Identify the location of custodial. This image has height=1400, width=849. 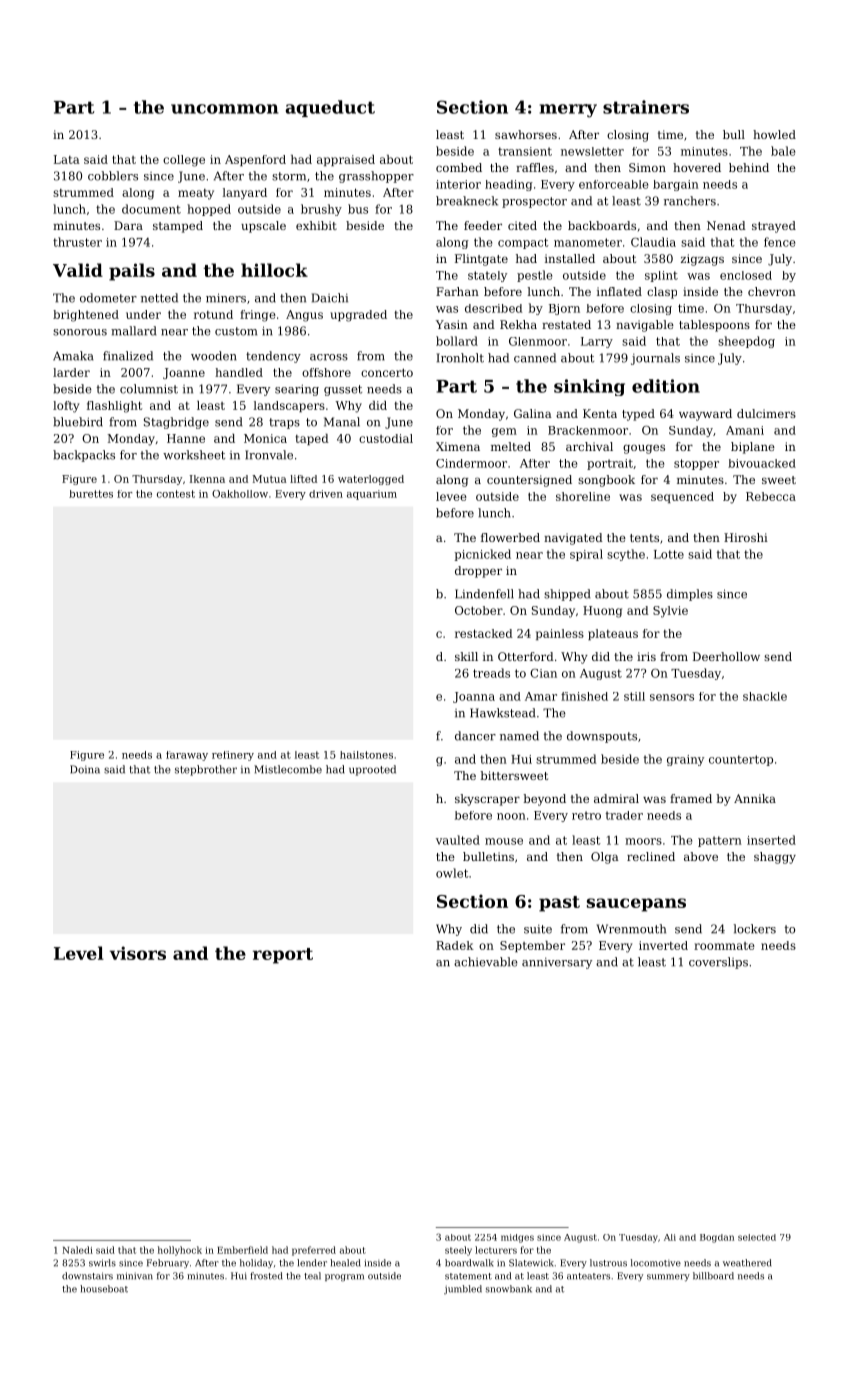
(386, 438).
